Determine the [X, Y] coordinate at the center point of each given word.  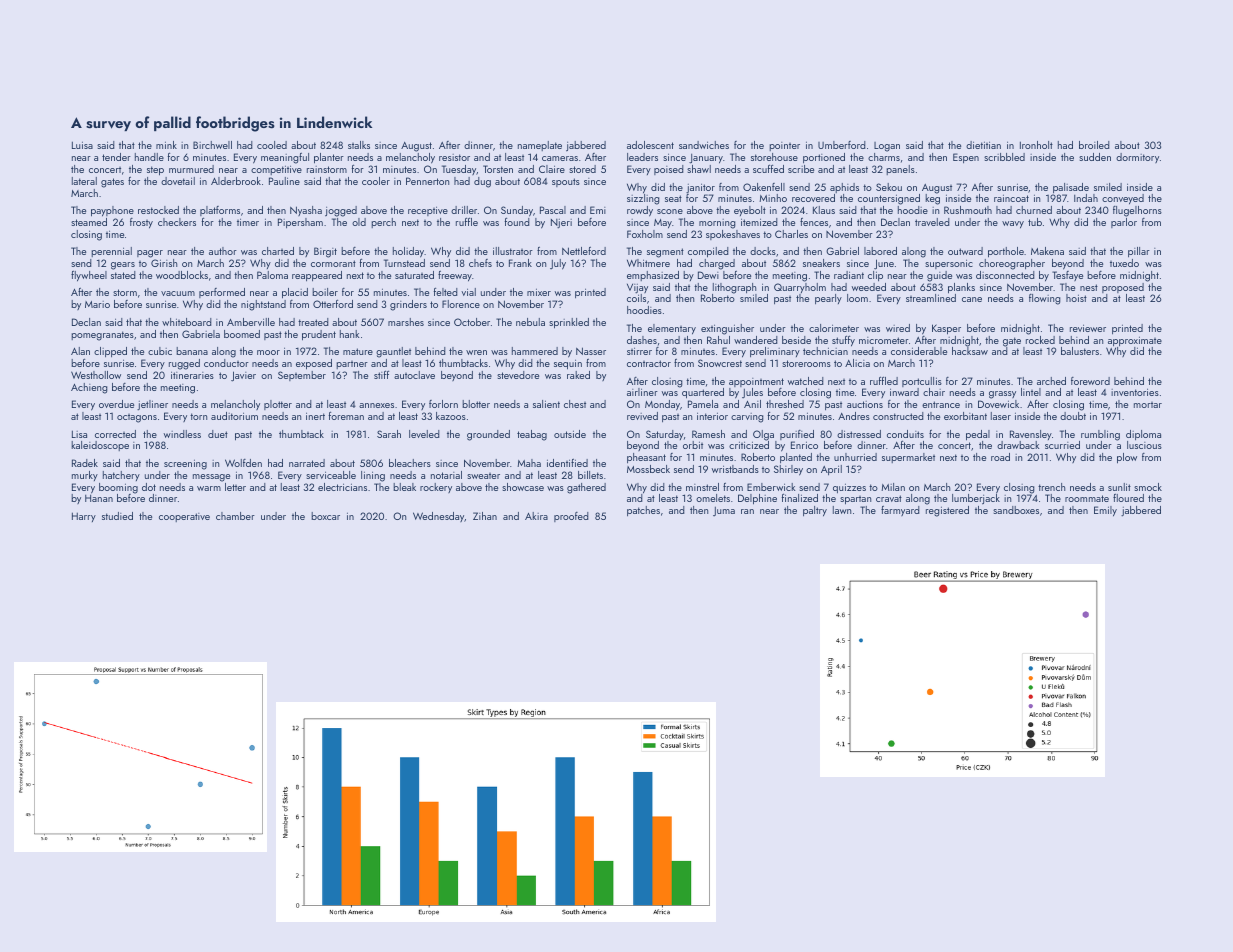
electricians [342, 487]
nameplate [540, 146]
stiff [381, 375]
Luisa [82, 145]
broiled [1094, 145]
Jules [752, 393]
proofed [571, 517]
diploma [1143, 435]
